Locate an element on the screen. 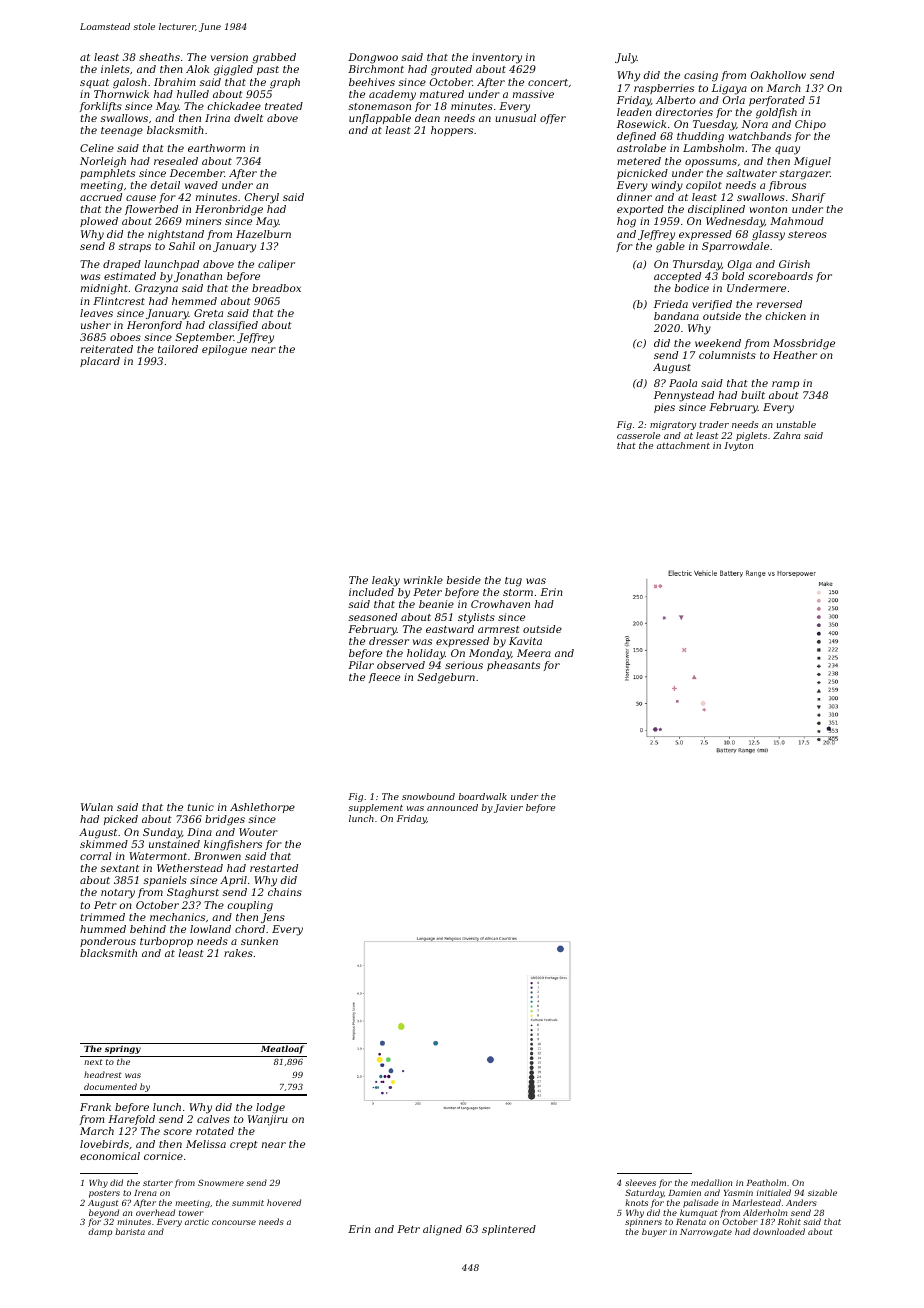 The width and height of the screenshot is (924, 1308). Heather is located at coordinates (795, 355).
